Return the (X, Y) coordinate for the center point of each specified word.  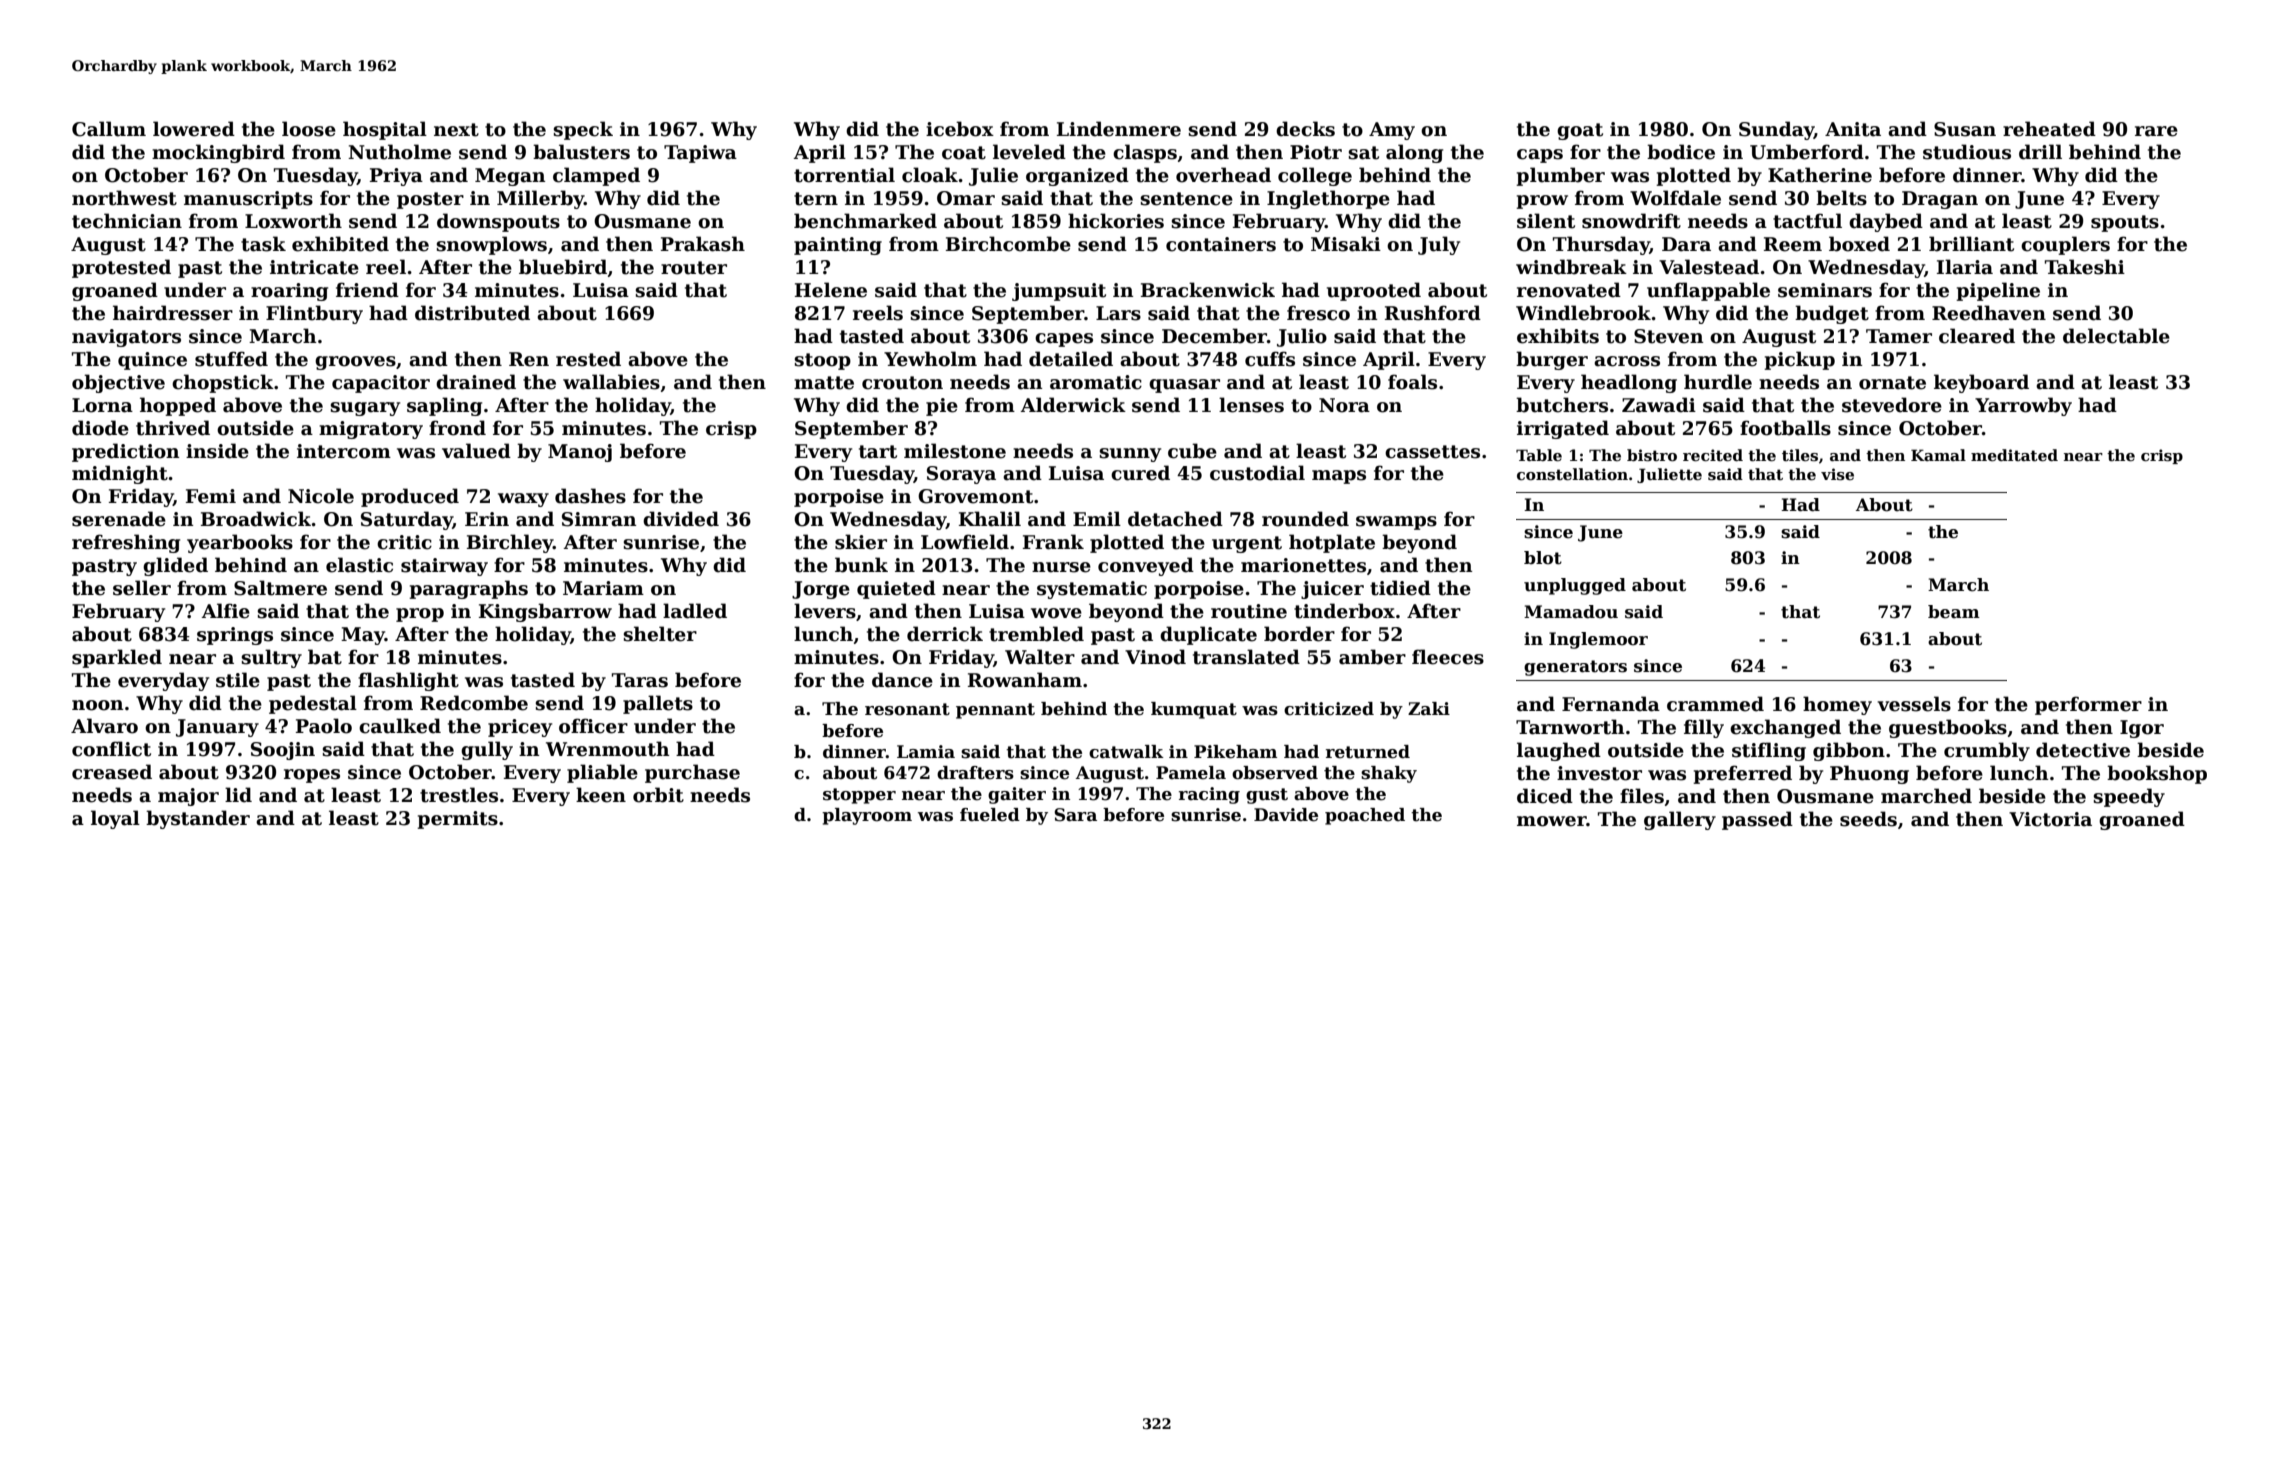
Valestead (1709, 267)
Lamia (926, 752)
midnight (120, 474)
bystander (198, 819)
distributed (472, 313)
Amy (1392, 131)
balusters (581, 152)
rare (2156, 131)
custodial (1257, 473)
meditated (2014, 455)
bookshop (2157, 774)
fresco (1318, 313)
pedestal (313, 704)
